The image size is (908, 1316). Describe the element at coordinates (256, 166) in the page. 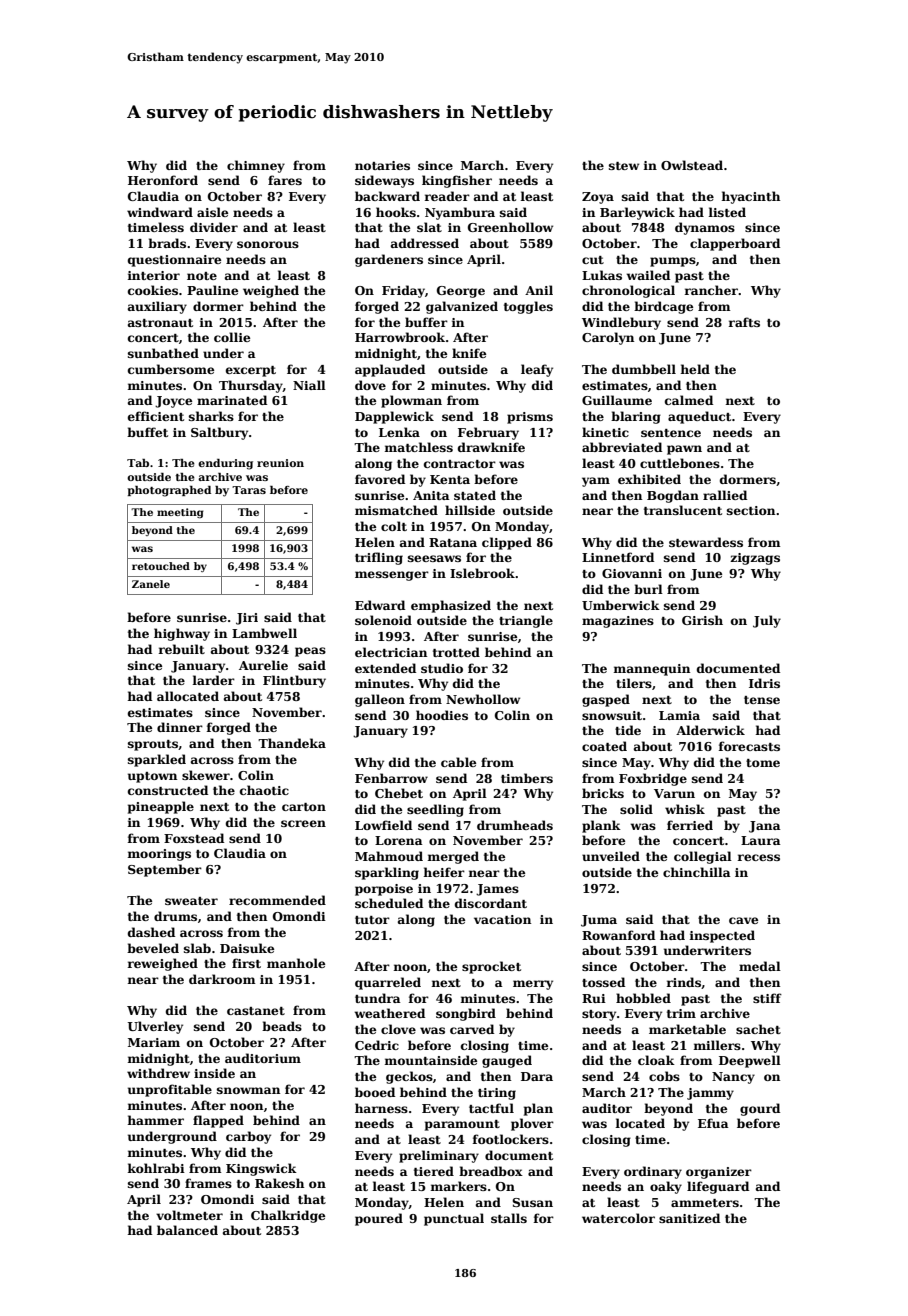

I see `chimney` at that location.
